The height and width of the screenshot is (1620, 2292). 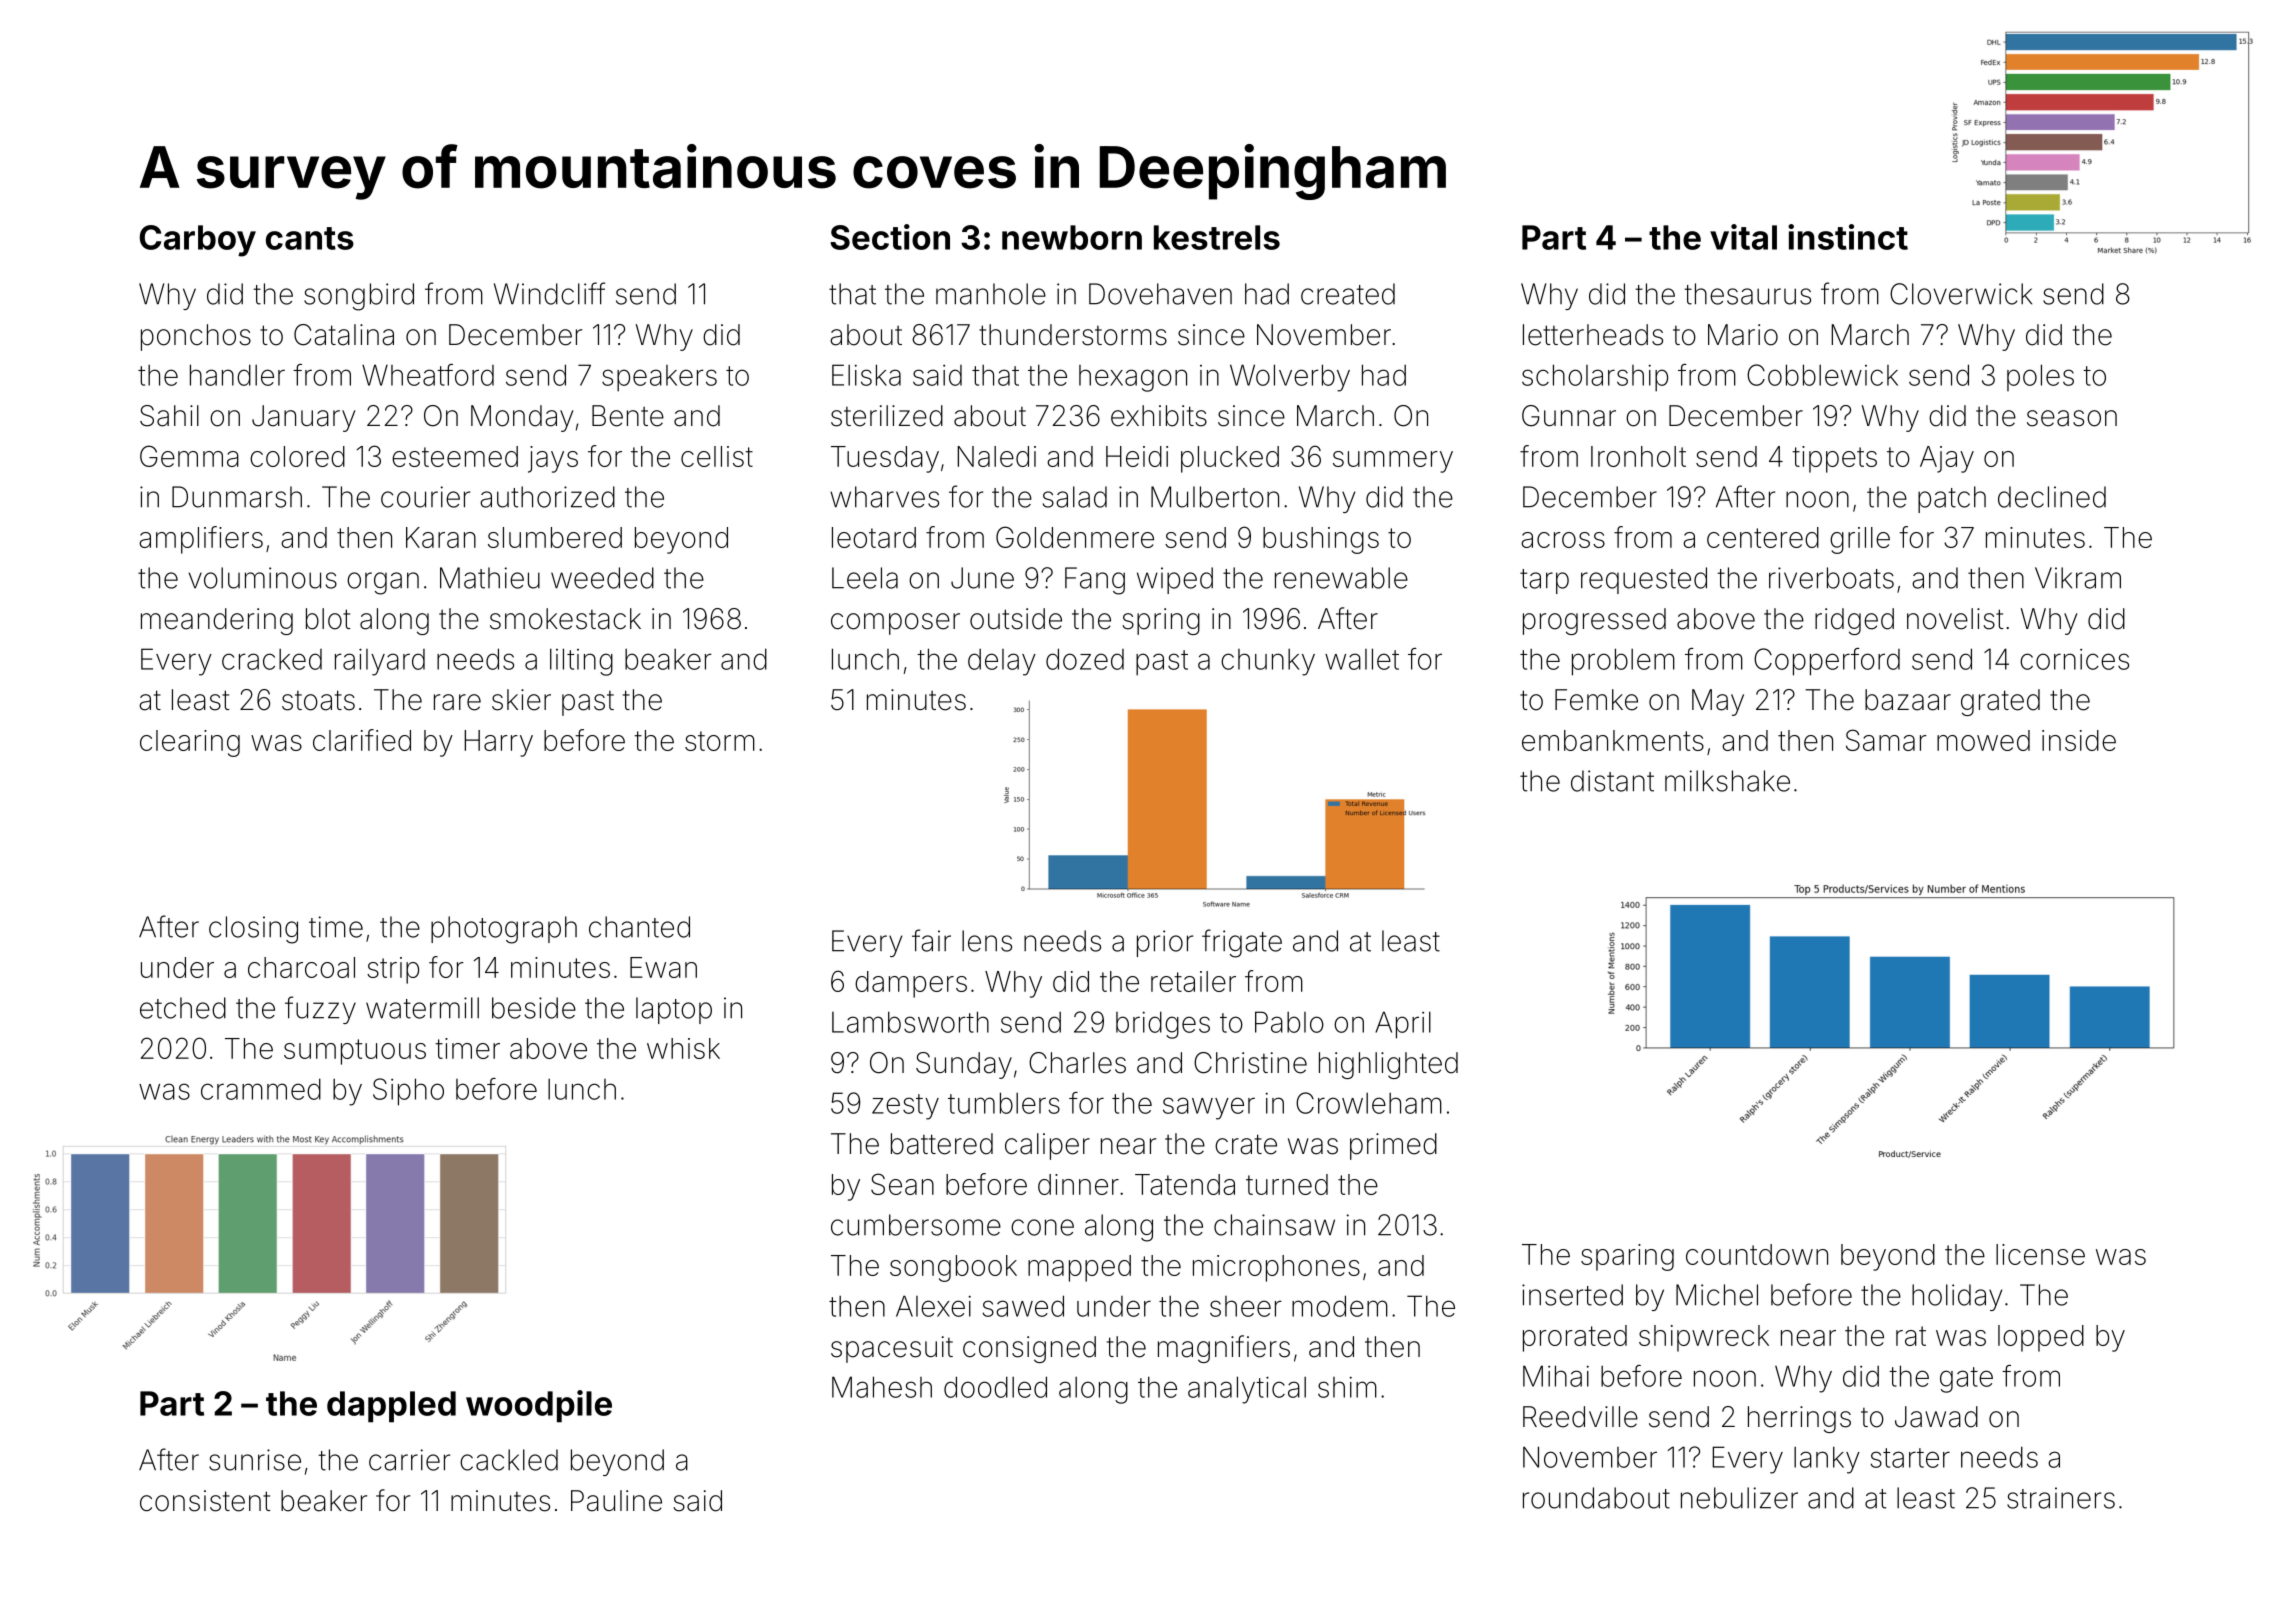 What do you see at coordinates (890, 237) in the screenshot?
I see `Section` at bounding box center [890, 237].
